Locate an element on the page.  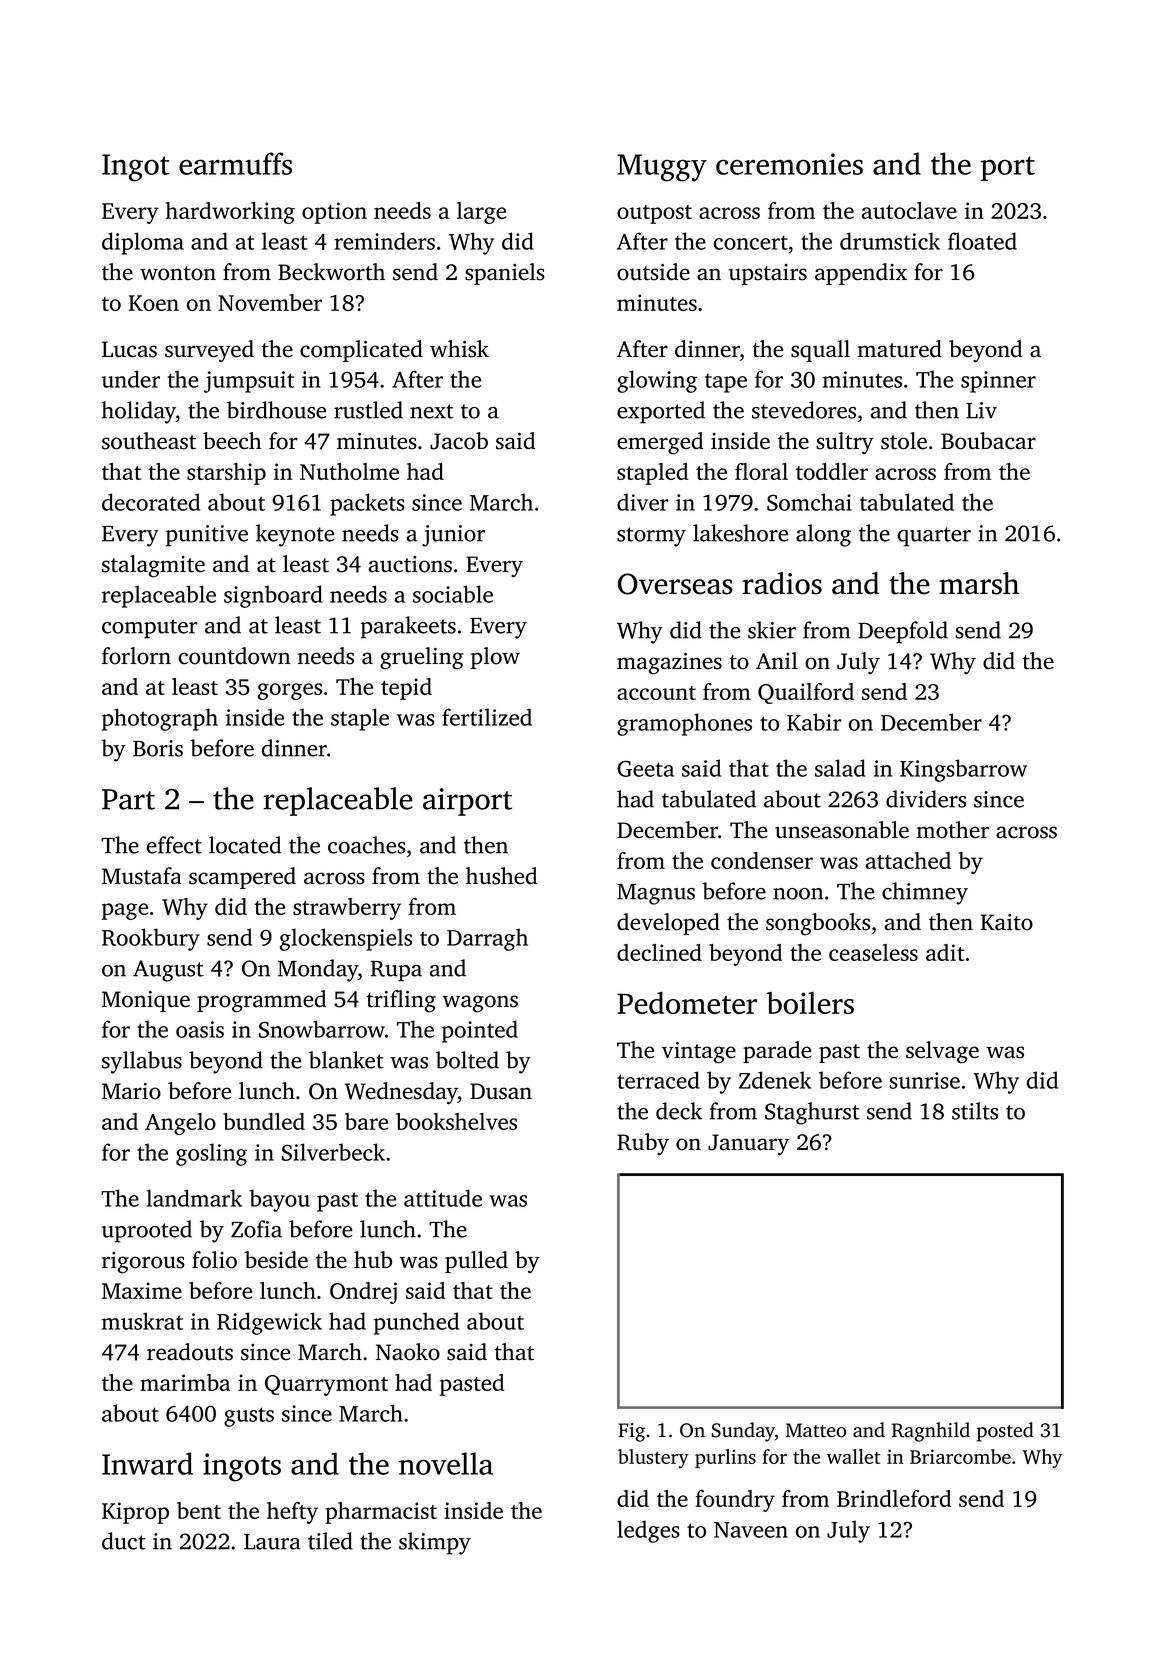
landmark is located at coordinates (194, 1198).
